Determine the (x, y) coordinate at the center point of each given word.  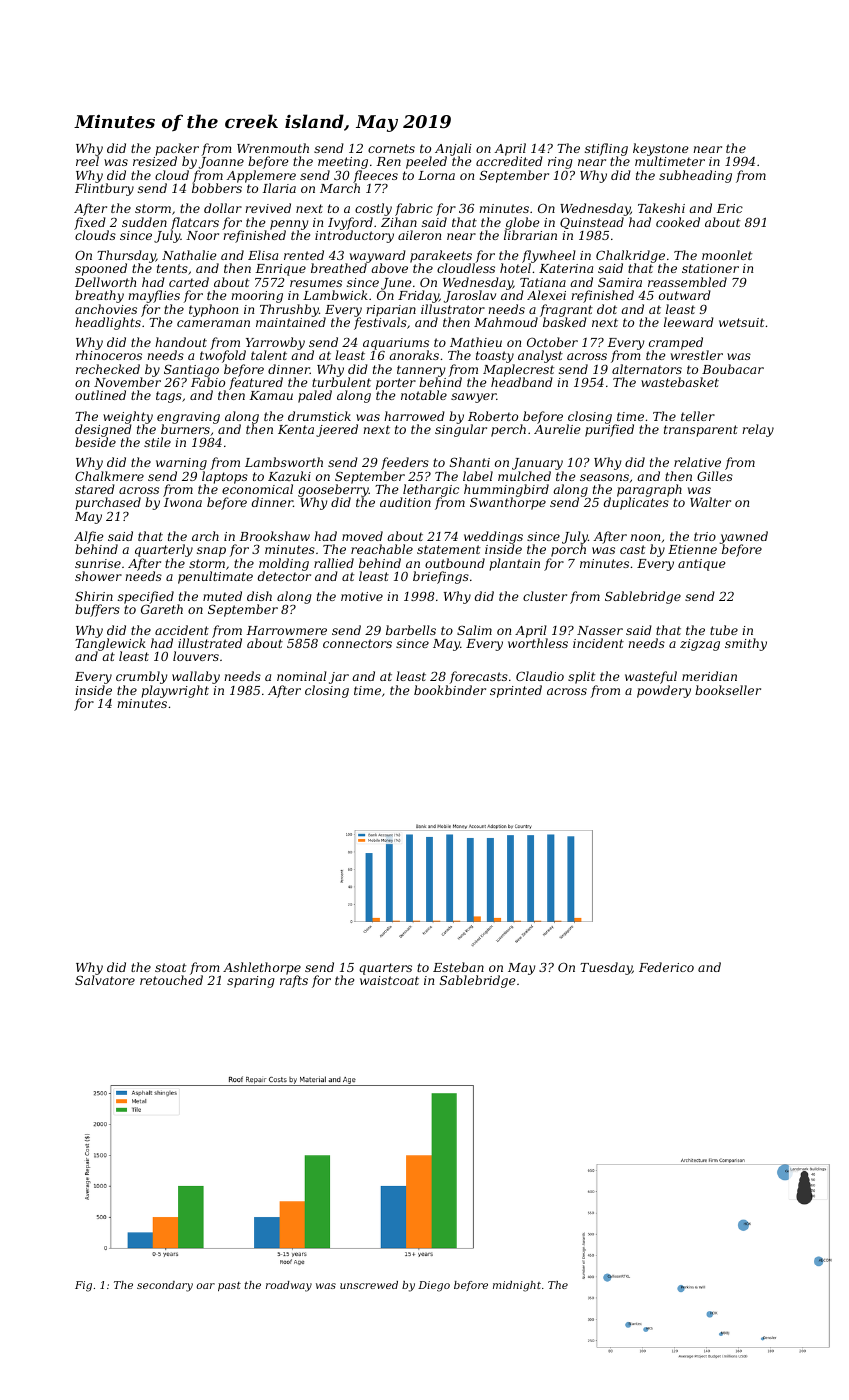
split (581, 677)
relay (758, 430)
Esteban (458, 967)
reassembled (687, 282)
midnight (517, 1286)
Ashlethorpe (262, 968)
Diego (434, 1286)
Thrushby (289, 310)
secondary (165, 1286)
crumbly (141, 677)
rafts (294, 981)
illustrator (453, 309)
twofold (223, 357)
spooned (101, 269)
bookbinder (450, 690)
